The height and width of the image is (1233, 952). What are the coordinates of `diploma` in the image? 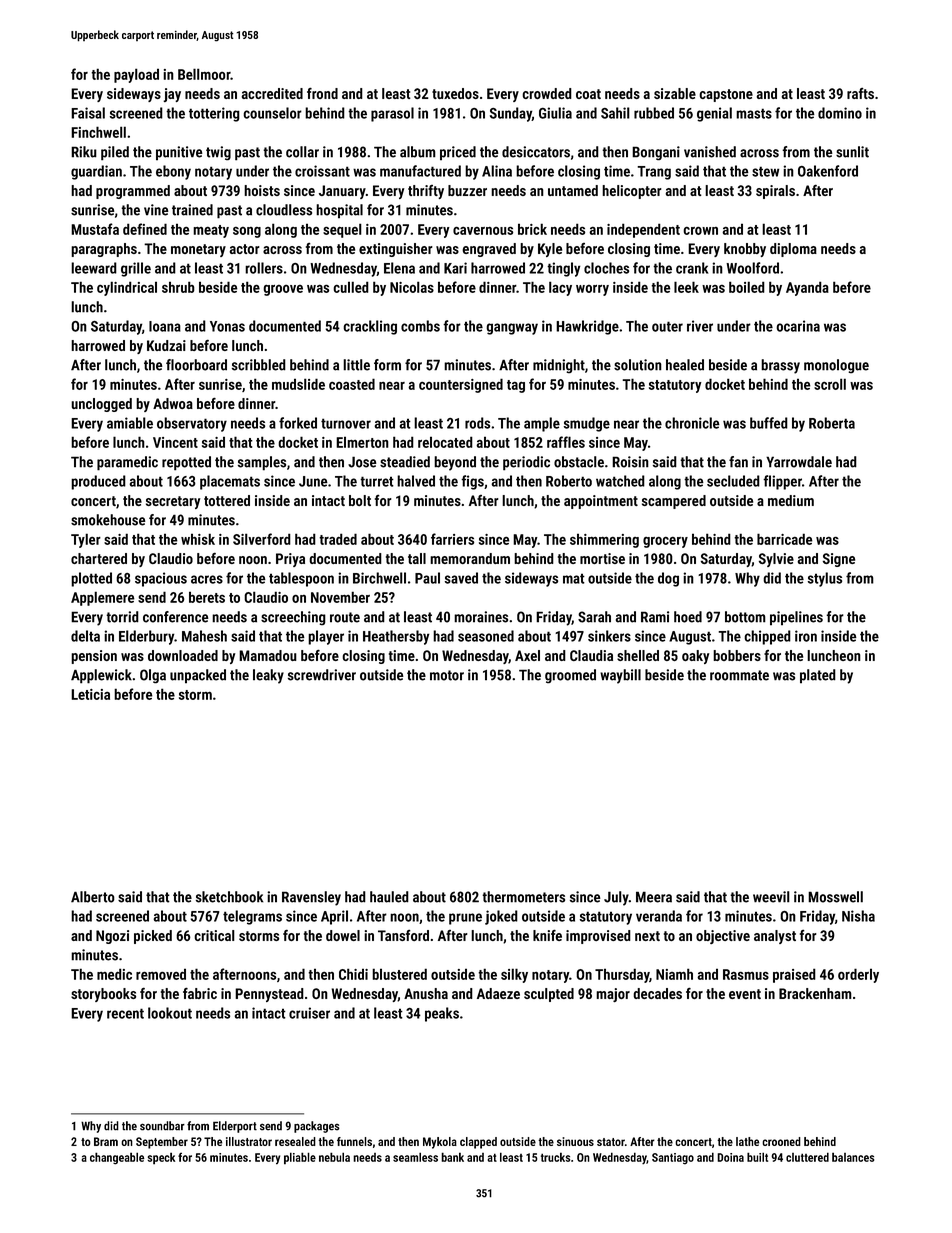 It's located at (793, 250).
